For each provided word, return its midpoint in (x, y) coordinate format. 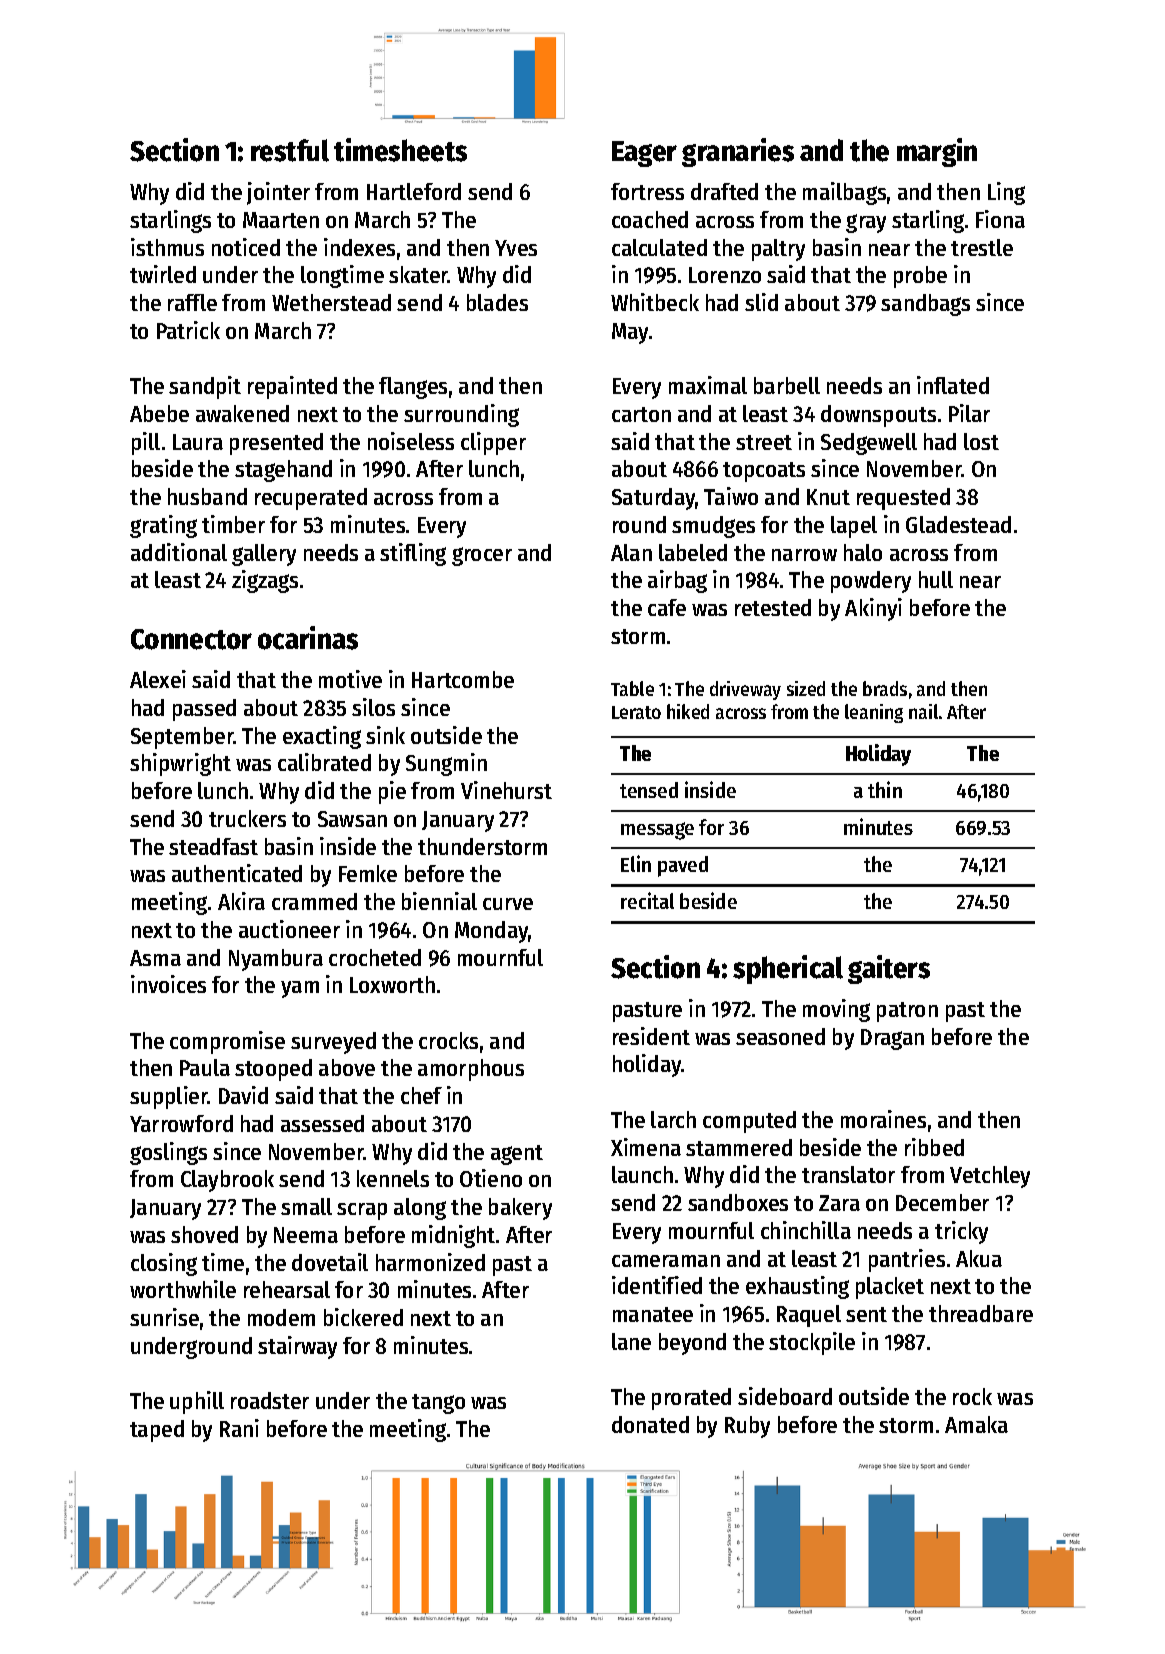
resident (651, 1036)
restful (290, 150)
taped (157, 1431)
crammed (314, 901)
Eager (644, 154)
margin (937, 152)
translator (848, 1174)
